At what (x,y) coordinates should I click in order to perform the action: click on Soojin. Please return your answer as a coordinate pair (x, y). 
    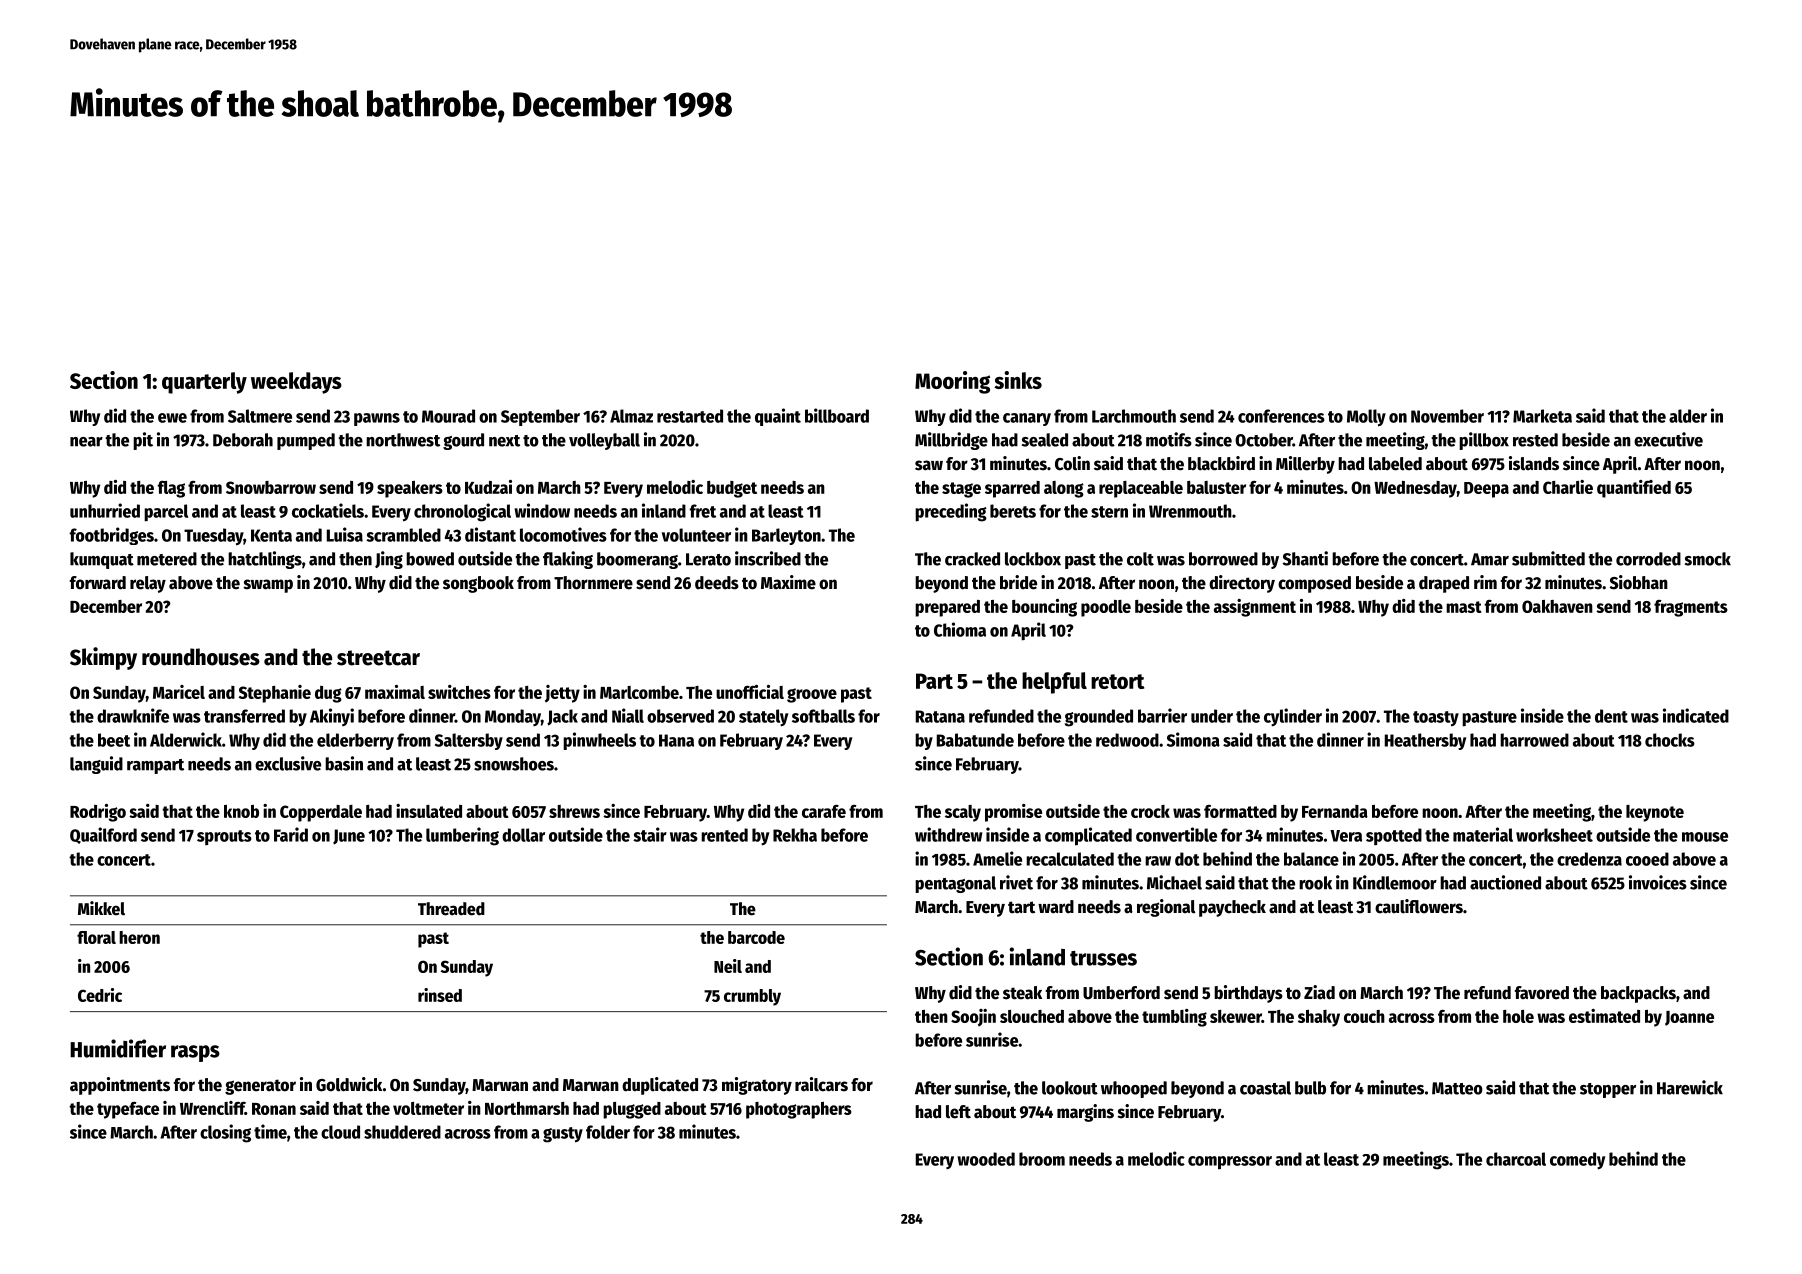
    Looking at the image, I should click on (973, 1017).
